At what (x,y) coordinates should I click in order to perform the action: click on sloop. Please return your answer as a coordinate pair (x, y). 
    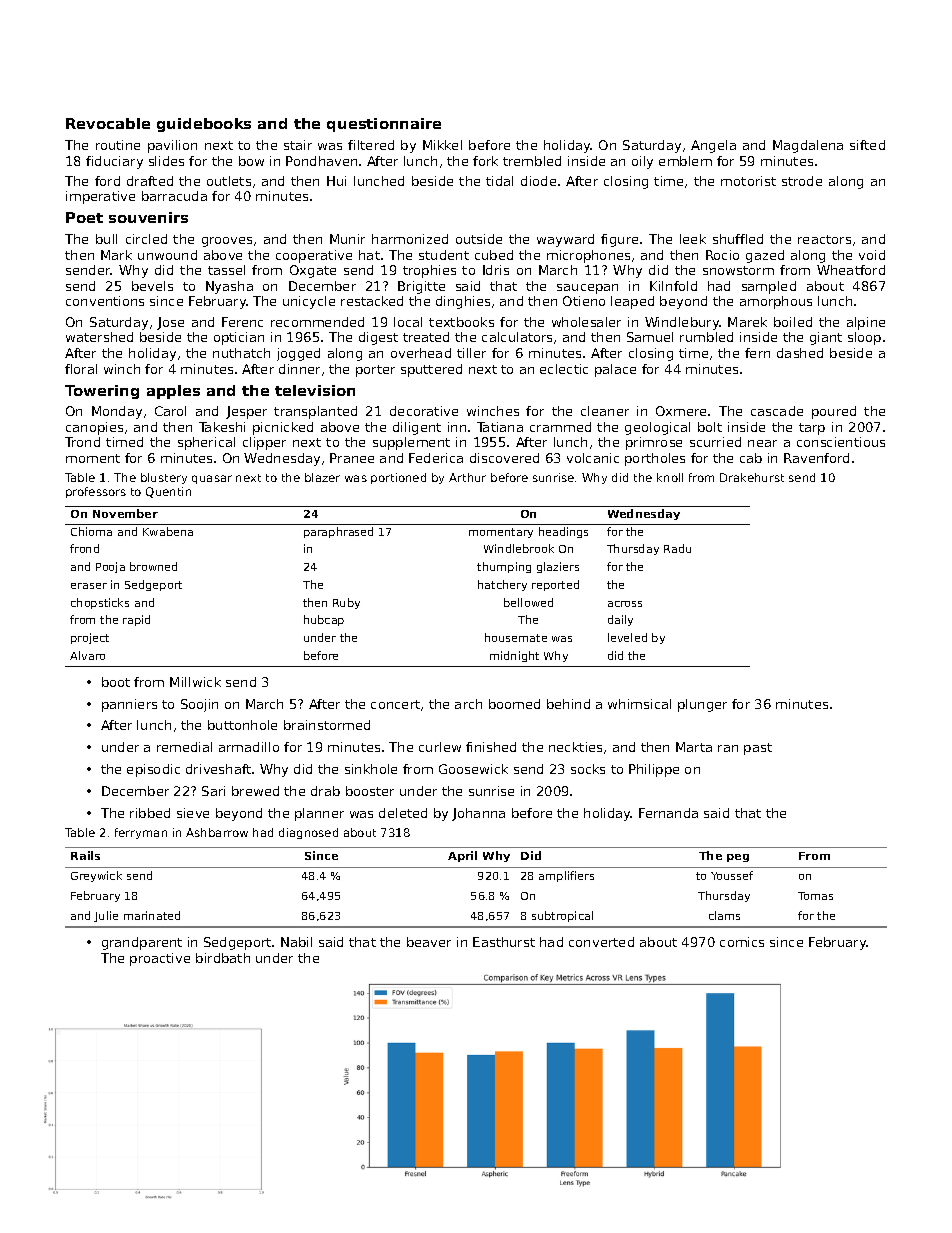
    Looking at the image, I should click on (864, 338).
